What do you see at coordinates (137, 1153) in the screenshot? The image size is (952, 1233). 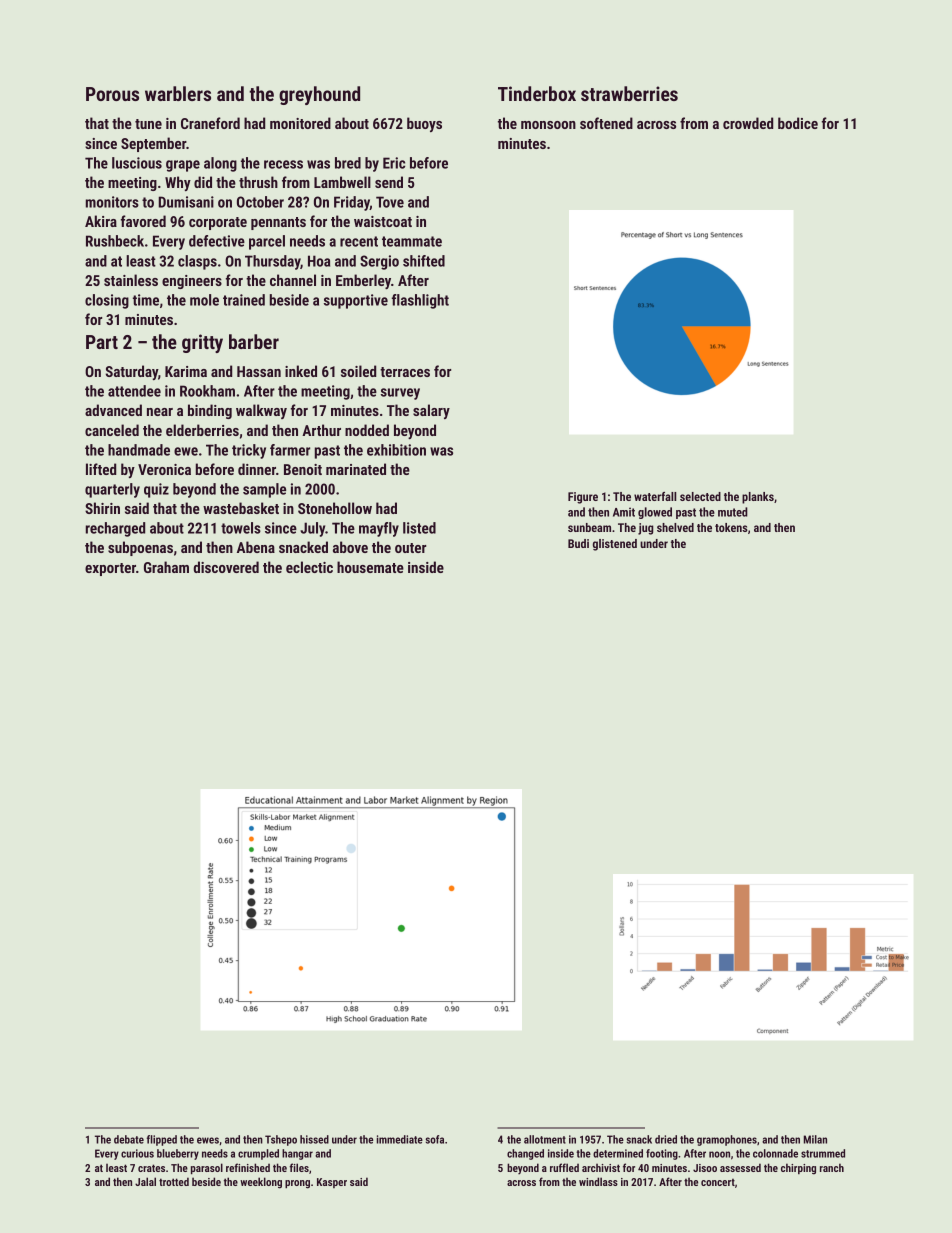 I see `curious` at bounding box center [137, 1153].
